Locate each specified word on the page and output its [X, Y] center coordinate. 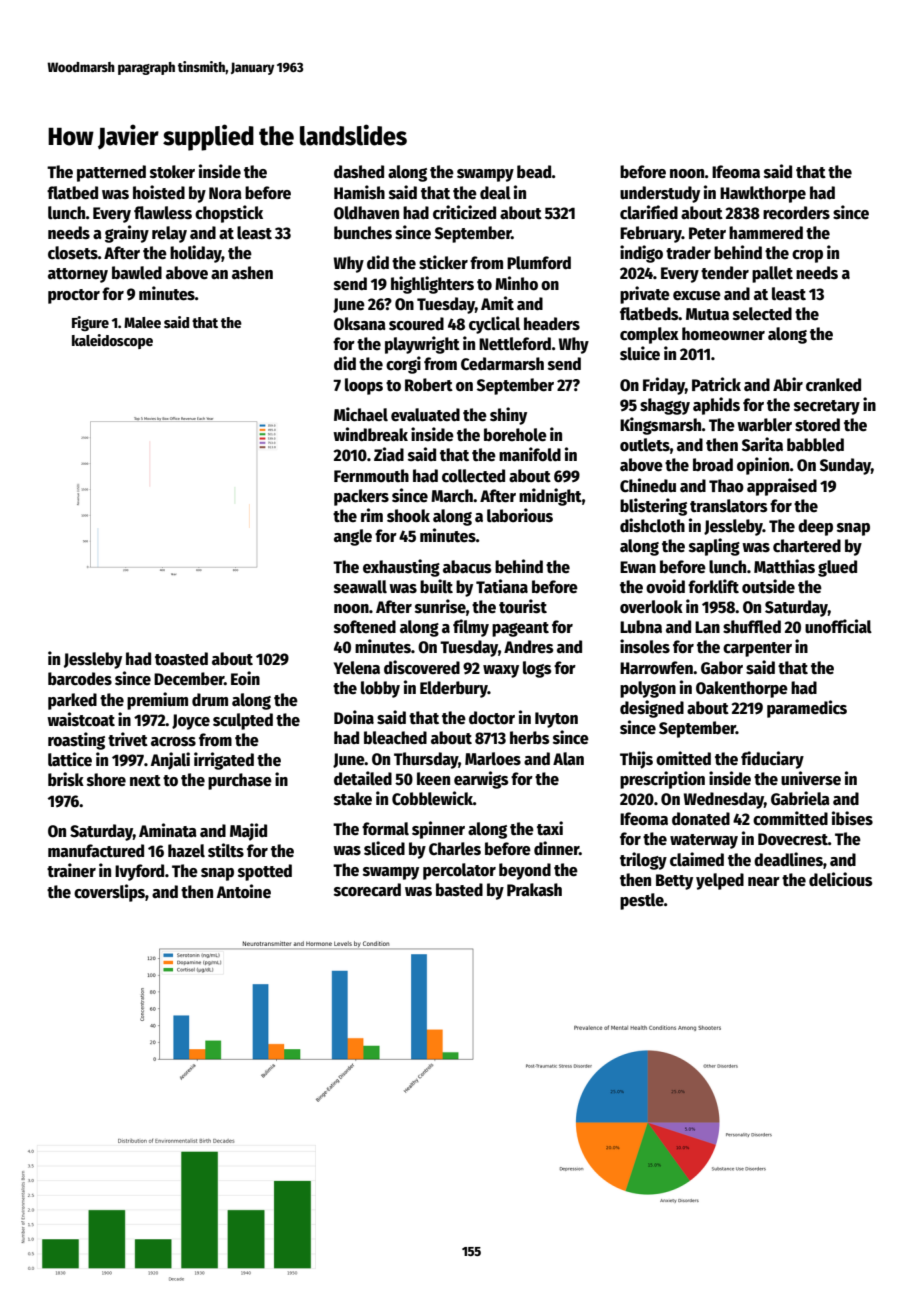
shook [408, 516]
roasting [76, 741]
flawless [163, 213]
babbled [815, 445]
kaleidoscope [112, 341]
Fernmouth [371, 476]
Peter [707, 233]
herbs [530, 738]
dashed [359, 172]
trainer [71, 870]
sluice [640, 353]
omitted [683, 758]
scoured [416, 324]
